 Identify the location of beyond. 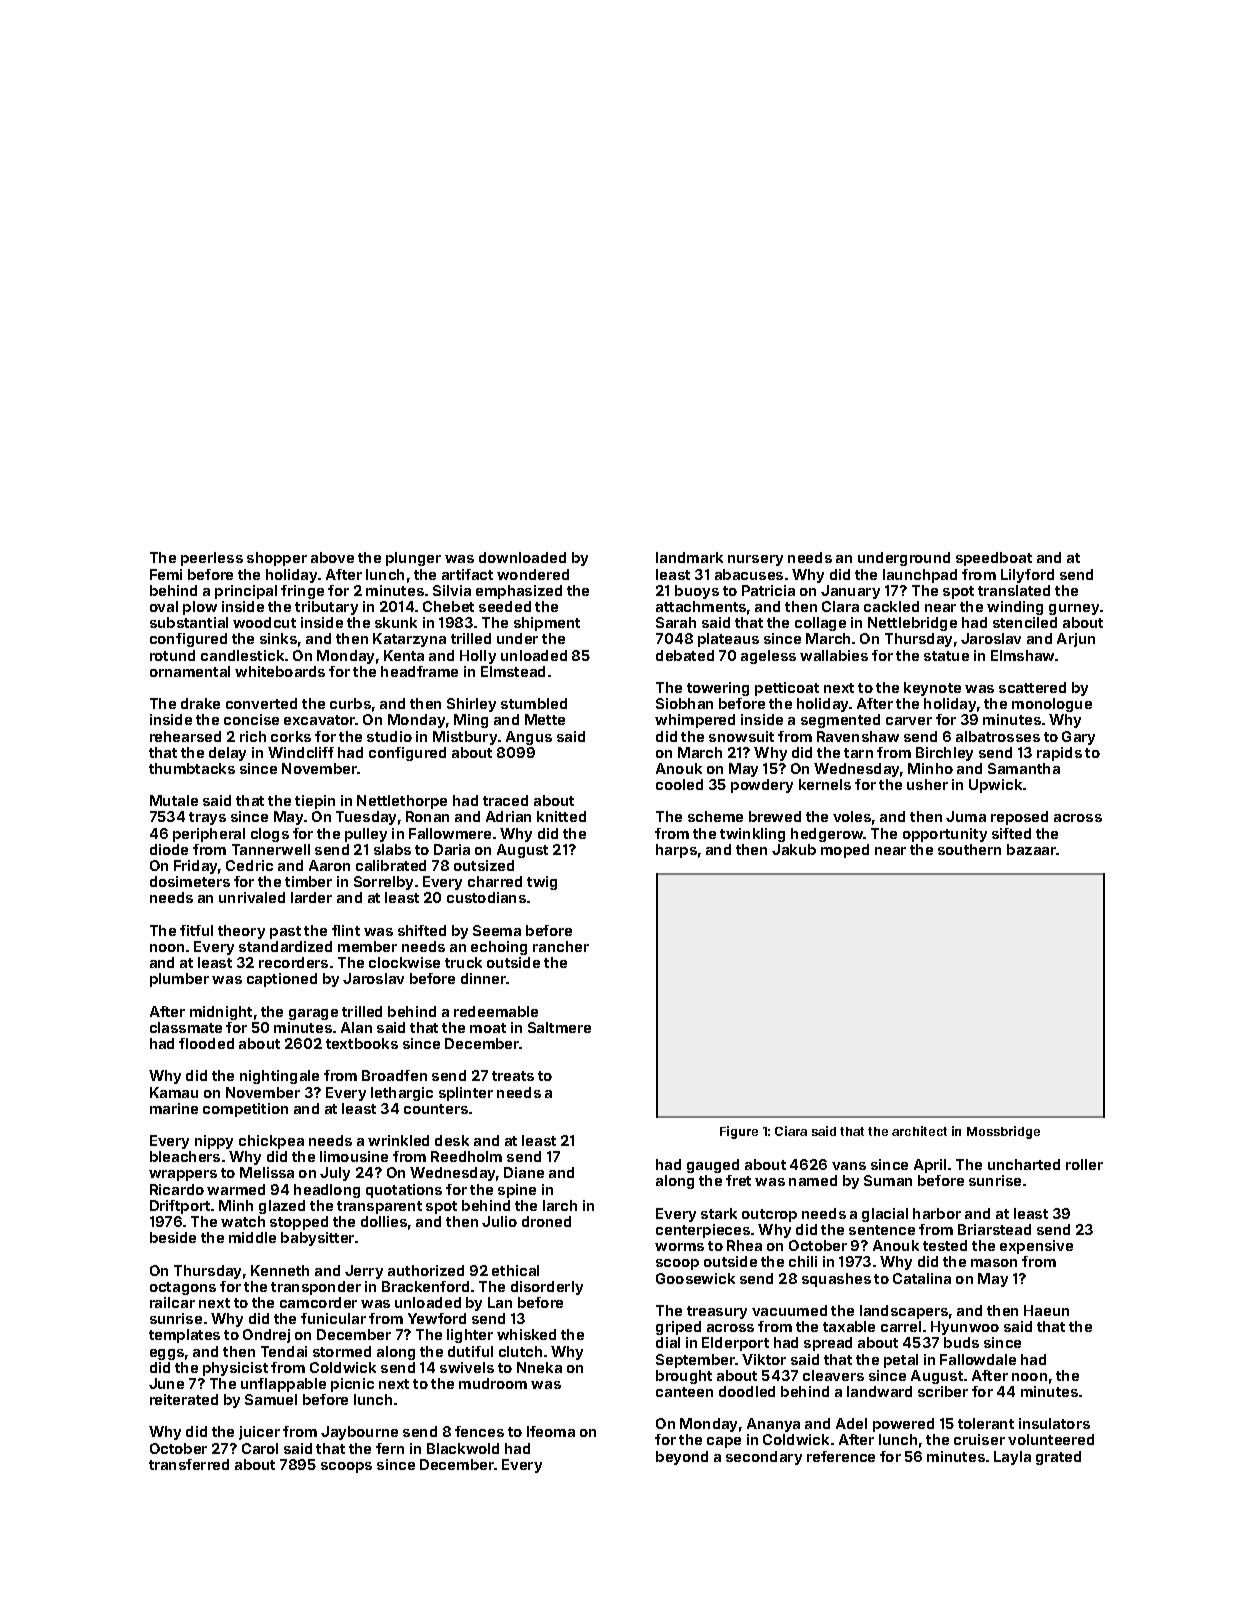
(682, 1458).
